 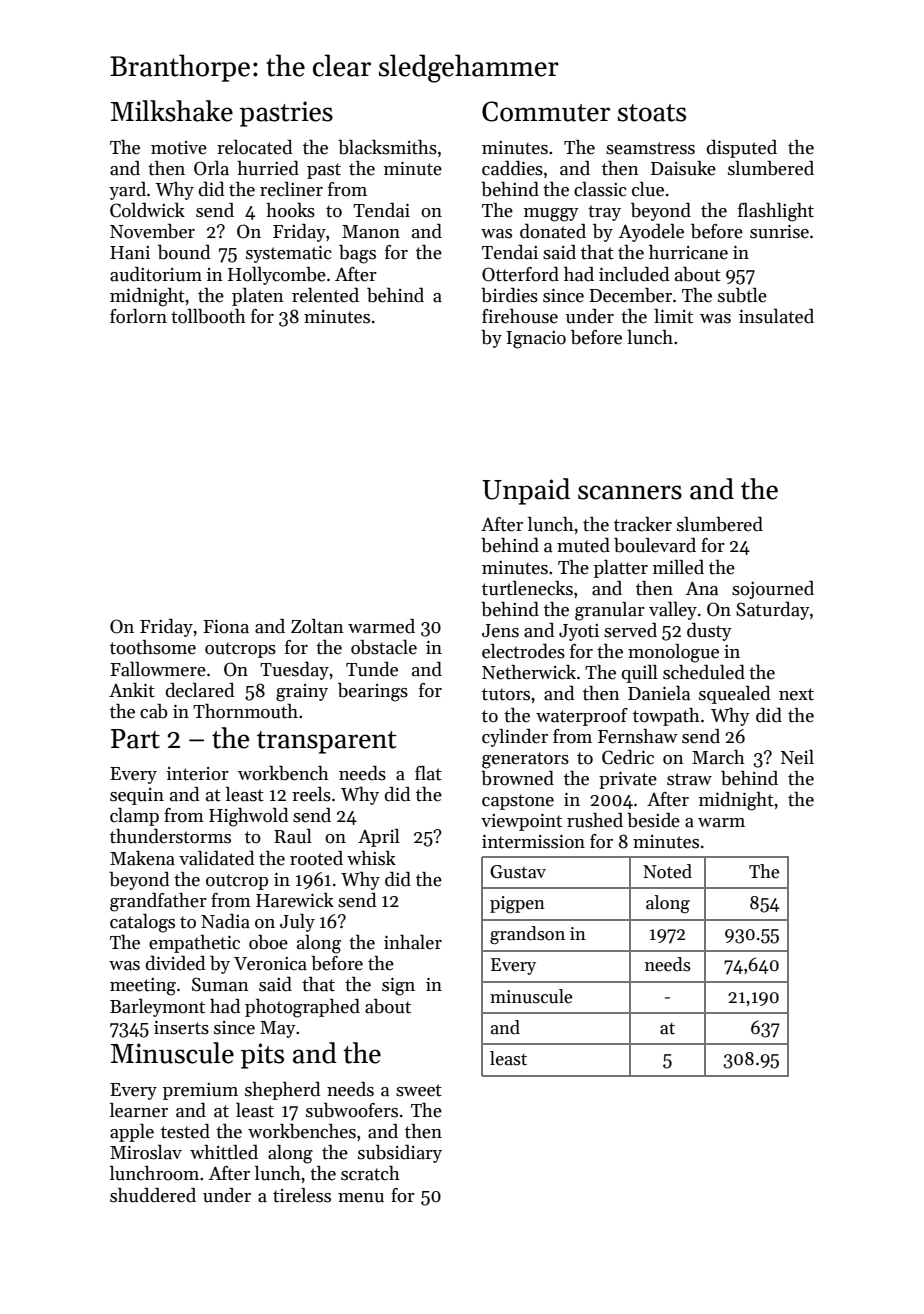 What do you see at coordinates (673, 316) in the document?
I see `limit` at bounding box center [673, 316].
